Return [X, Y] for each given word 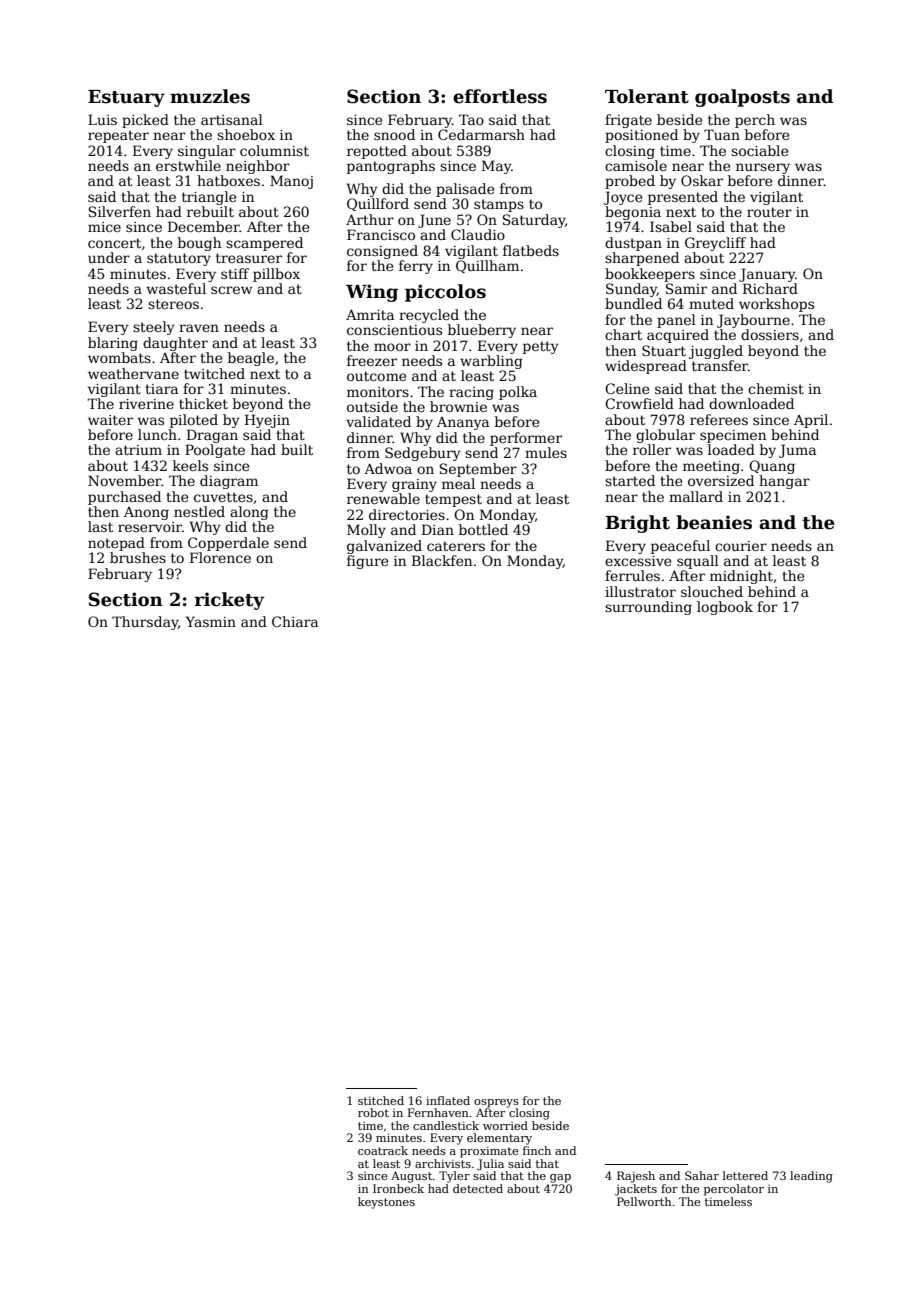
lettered [745, 1175]
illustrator [640, 591]
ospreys [496, 1103]
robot [373, 1112]
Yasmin [211, 621]
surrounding [648, 608]
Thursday [145, 623]
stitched [381, 1100]
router [769, 212]
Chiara [295, 621]
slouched [712, 591]
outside [372, 406]
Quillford [378, 204]
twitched [214, 373]
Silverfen [120, 211]
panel [676, 321]
